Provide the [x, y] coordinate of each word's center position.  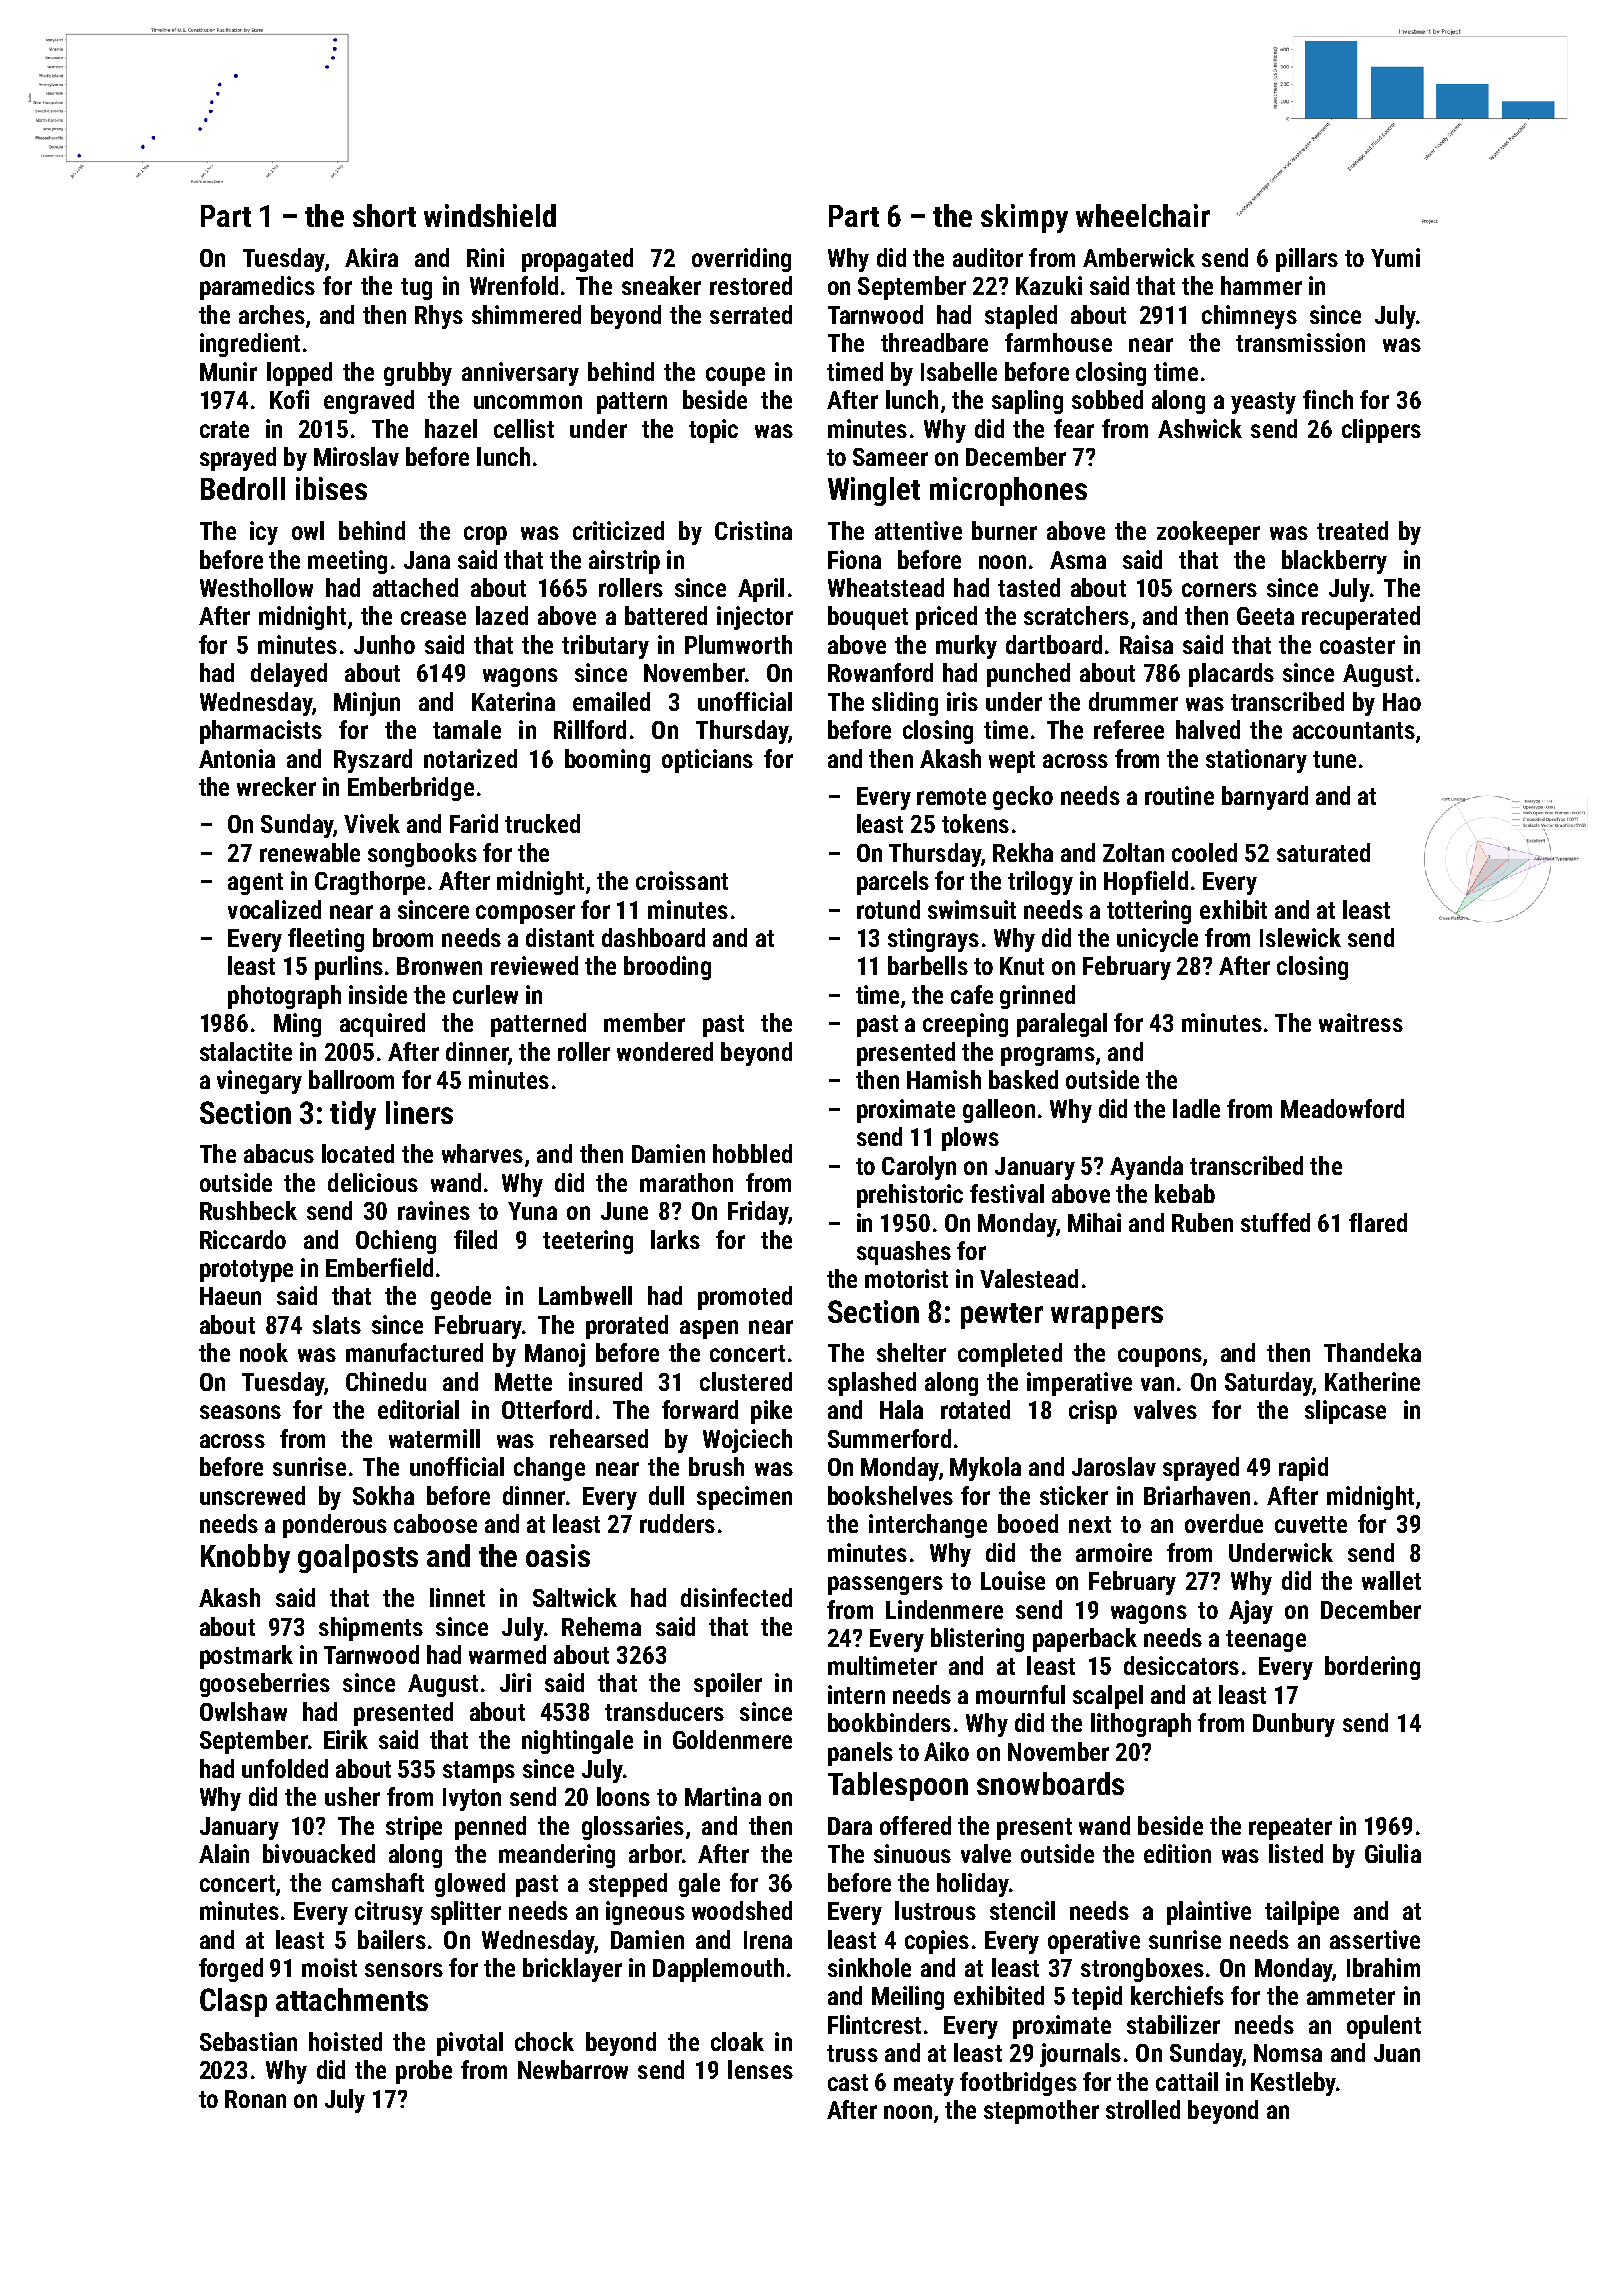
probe [424, 2072]
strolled [1143, 2109]
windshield [490, 215]
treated [1352, 530]
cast [848, 2082]
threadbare [934, 342]
